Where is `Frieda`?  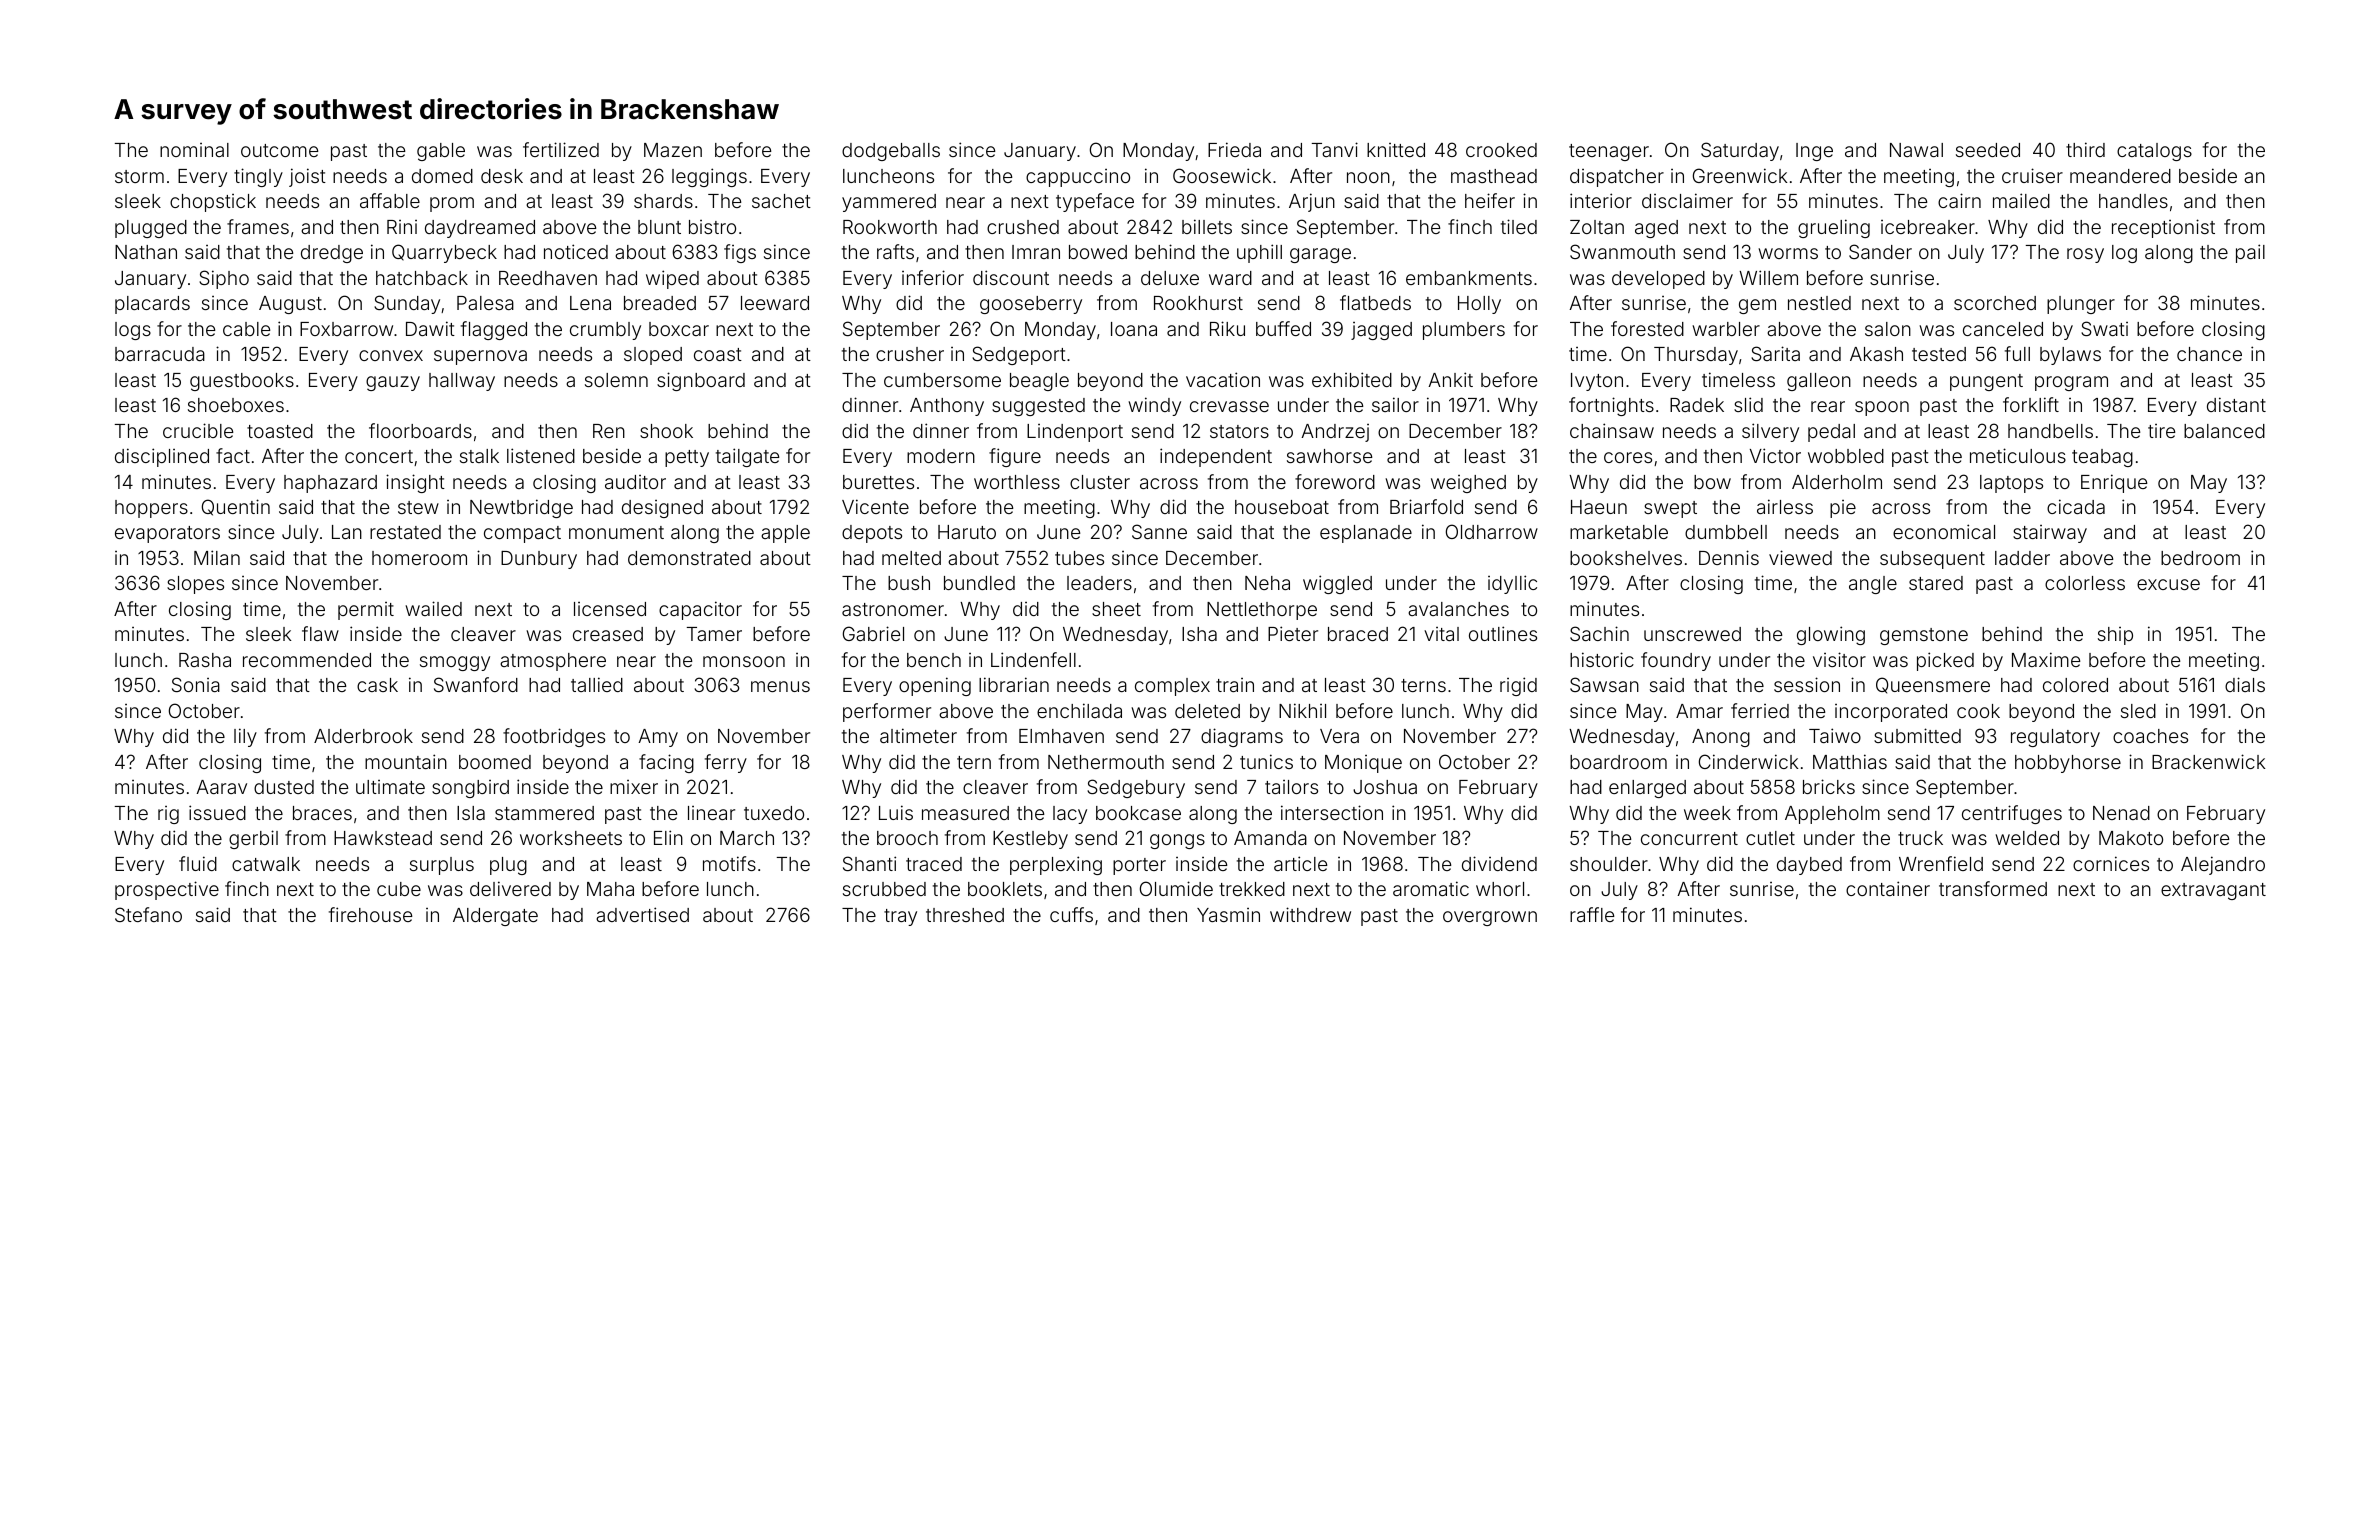
Frieda is located at coordinates (1234, 149).
